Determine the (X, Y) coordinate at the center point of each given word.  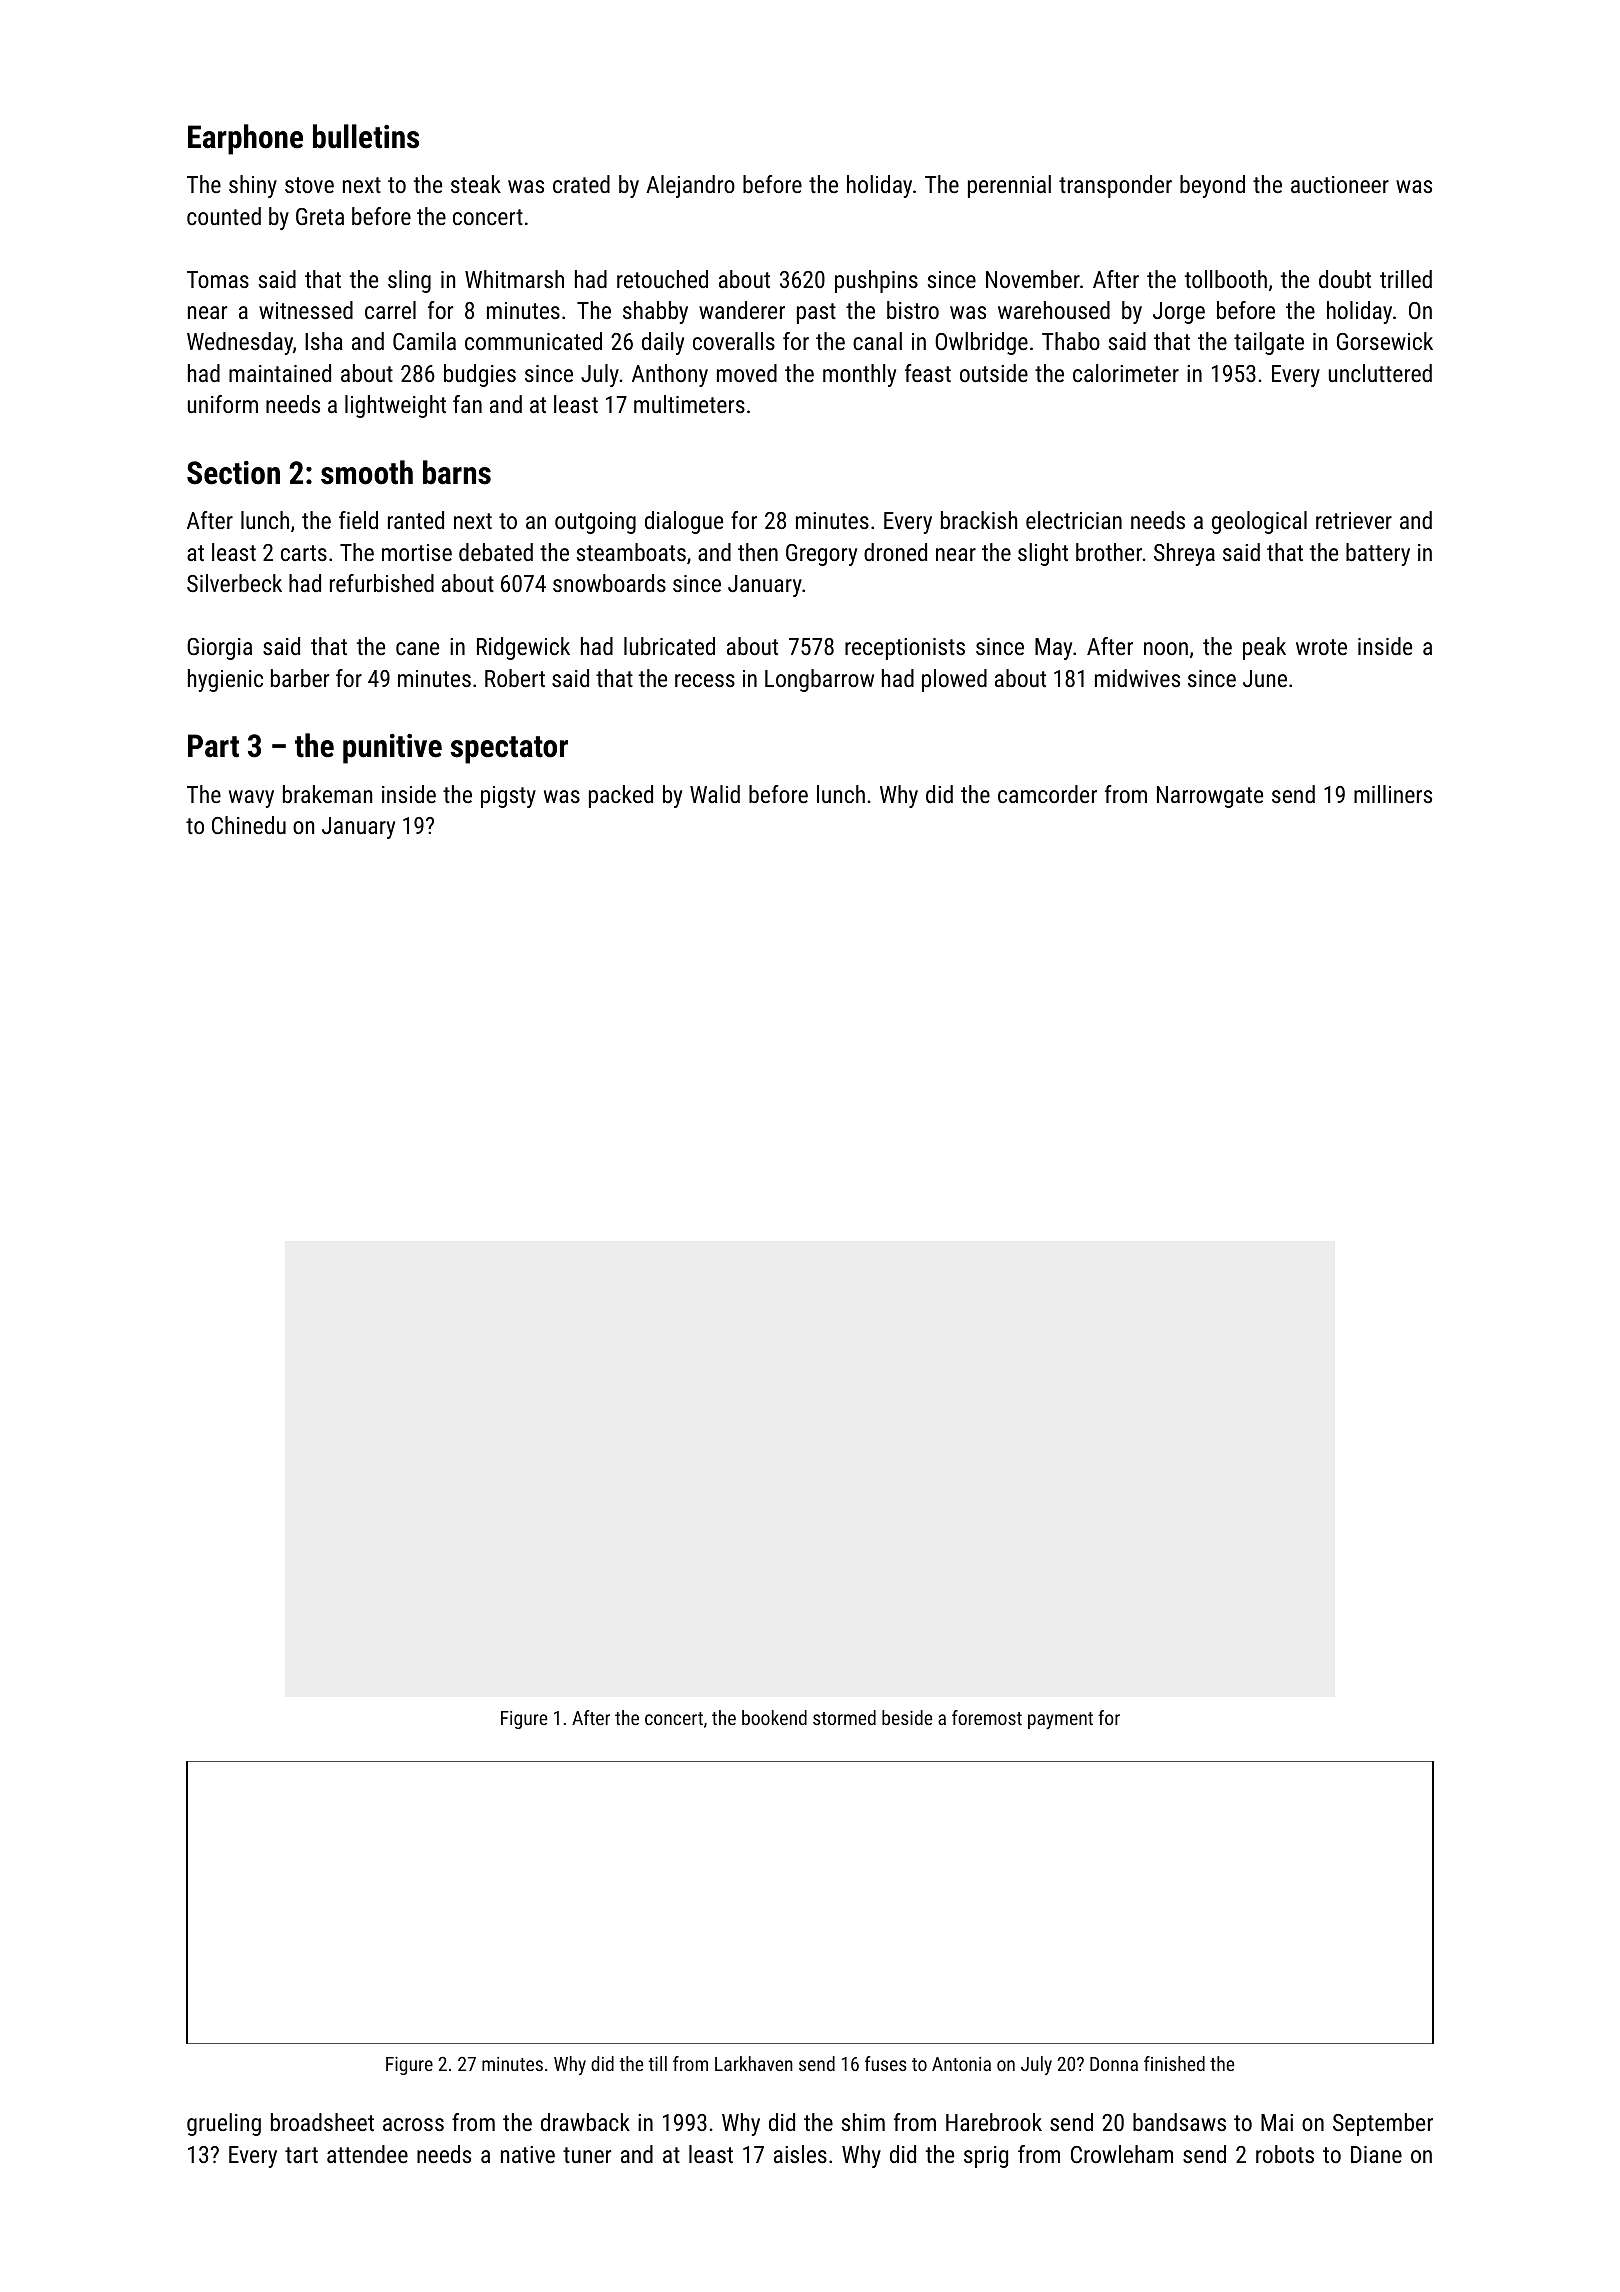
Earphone (245, 139)
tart (301, 2155)
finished (1174, 2063)
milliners (1393, 794)
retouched (662, 279)
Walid (715, 794)
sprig (986, 2157)
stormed (844, 1717)
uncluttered (1380, 373)
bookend (774, 1717)
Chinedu (249, 825)
